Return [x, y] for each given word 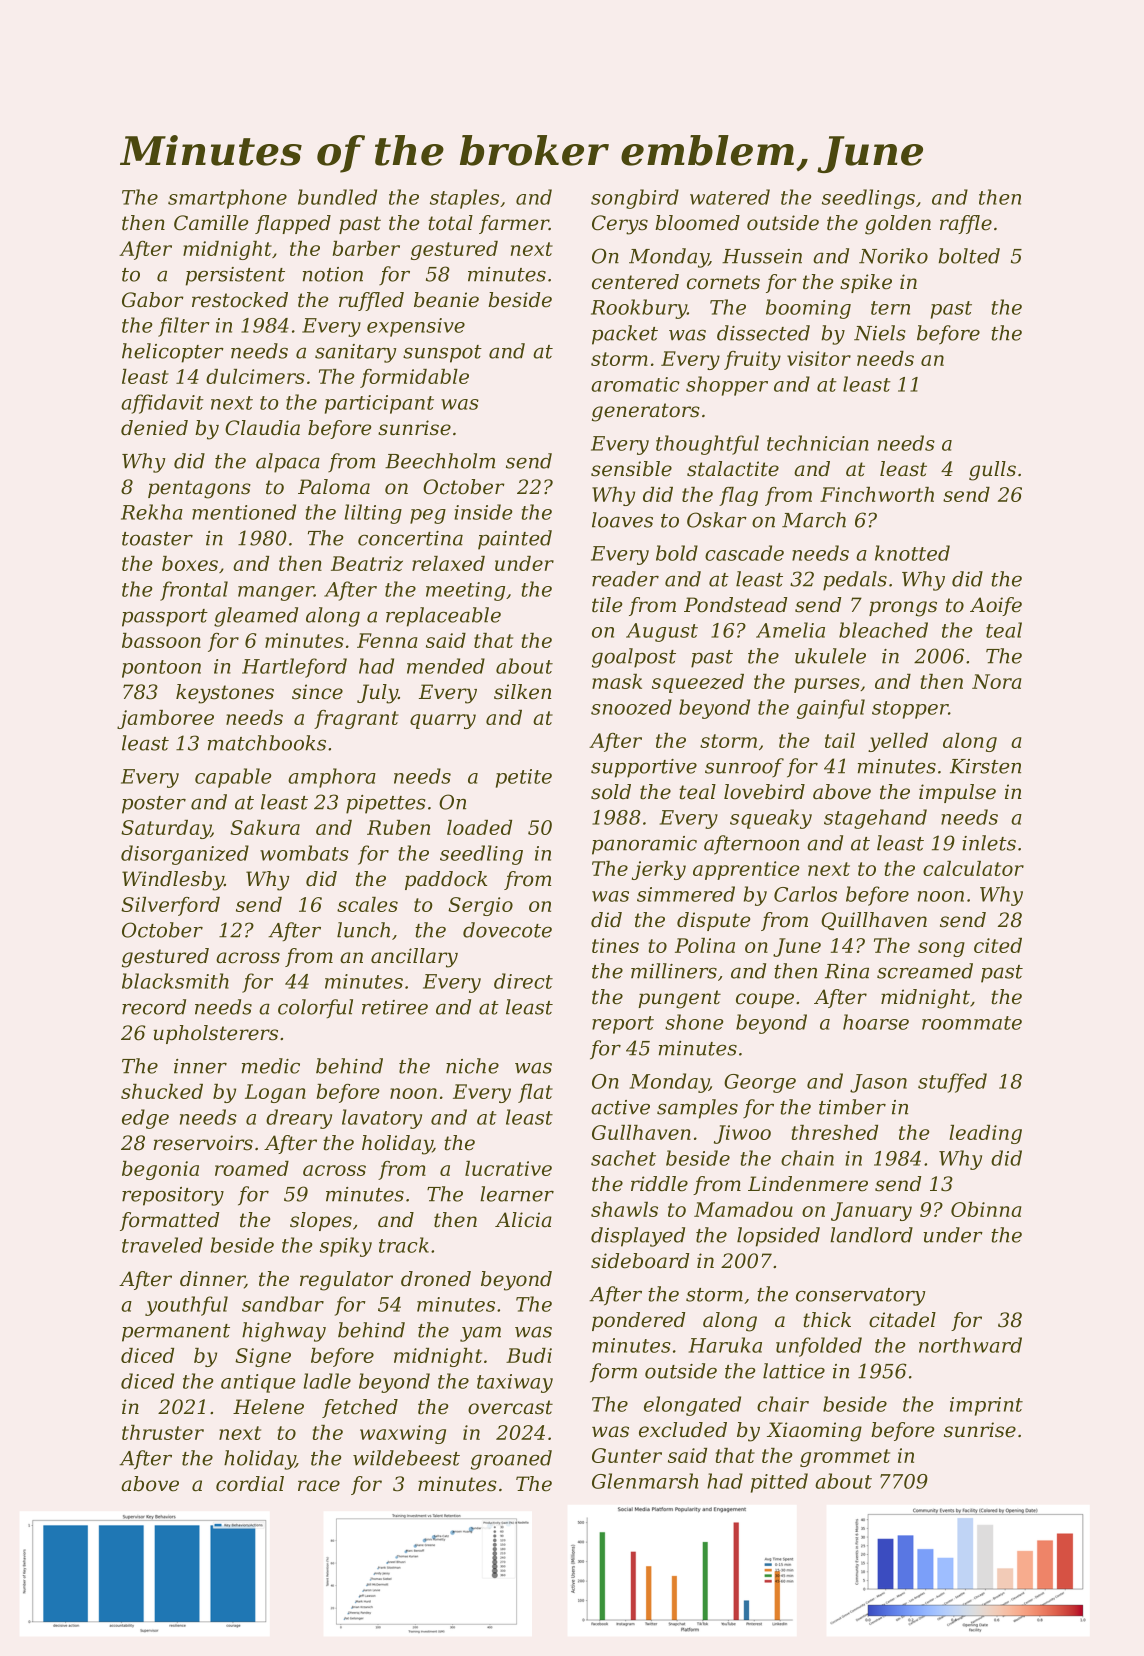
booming [808, 309]
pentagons [199, 489]
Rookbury [639, 309]
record [154, 1007]
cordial [250, 1484]
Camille [211, 223]
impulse [957, 793]
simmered [686, 894]
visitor [819, 358]
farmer [514, 224]
